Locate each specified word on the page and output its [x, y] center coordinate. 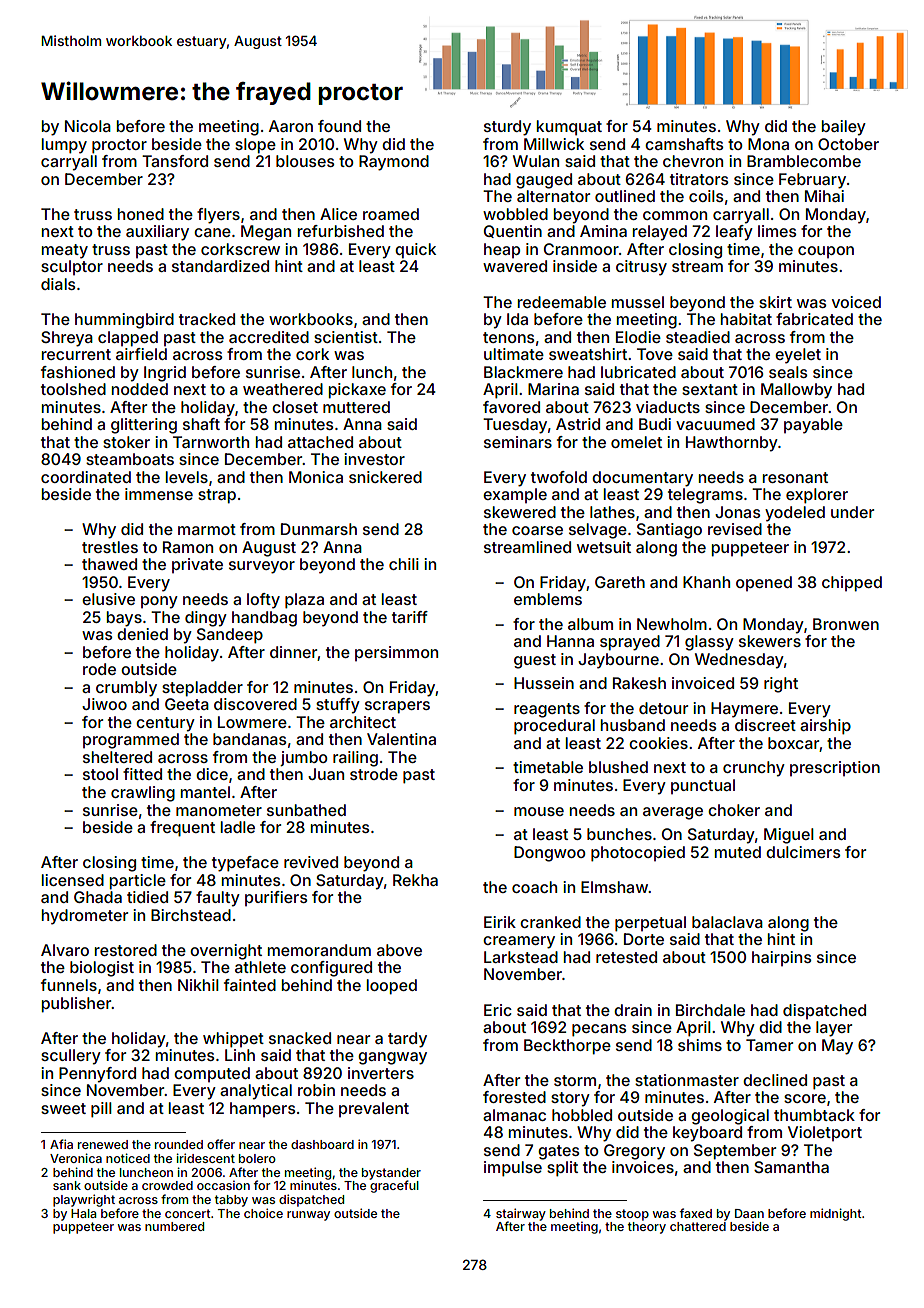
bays [124, 619]
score [805, 1098]
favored [511, 407]
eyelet [798, 356]
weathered [283, 389]
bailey [843, 128]
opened [764, 583]
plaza [304, 601]
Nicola [88, 126]
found [339, 126]
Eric [498, 1010]
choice [263, 1213]
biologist [102, 969]
